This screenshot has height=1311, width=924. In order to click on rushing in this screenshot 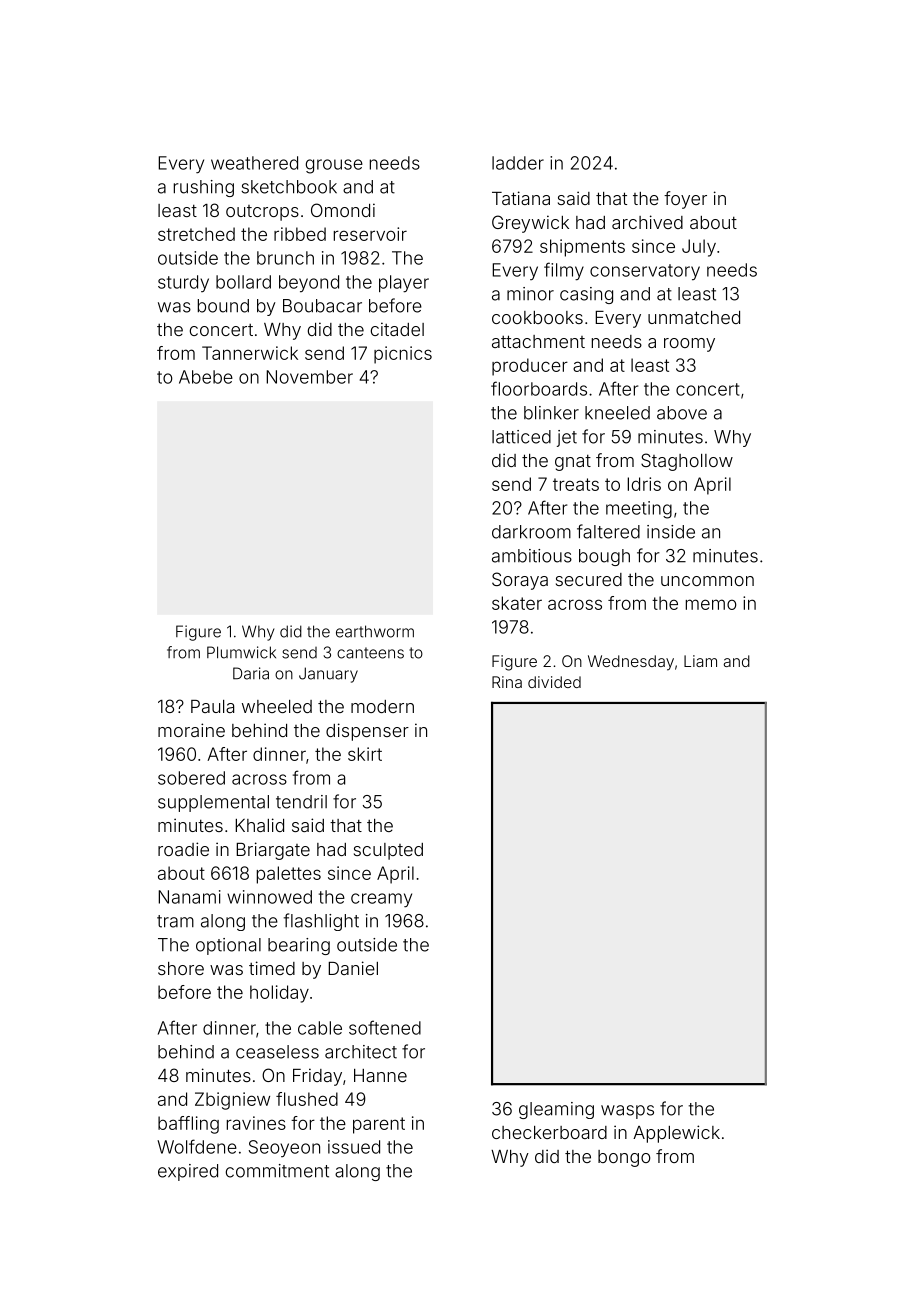, I will do `click(204, 188)`.
